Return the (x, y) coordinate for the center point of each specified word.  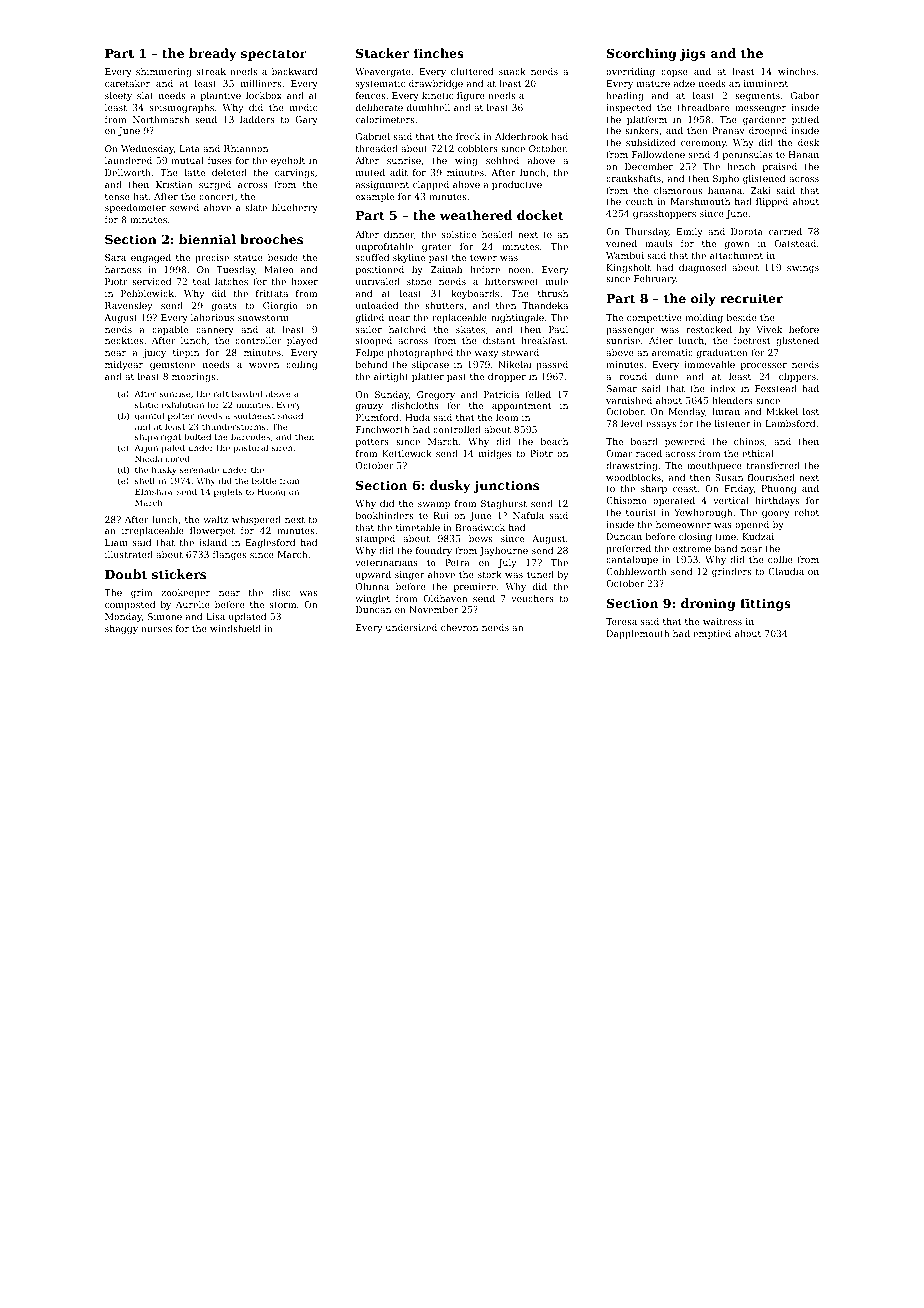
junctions (506, 486)
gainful (150, 416)
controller (258, 340)
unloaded (377, 305)
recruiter (751, 298)
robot (806, 512)
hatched (407, 329)
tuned (540, 574)
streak (211, 71)
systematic (380, 84)
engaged (151, 258)
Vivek (769, 329)
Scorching (641, 54)
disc (281, 592)
